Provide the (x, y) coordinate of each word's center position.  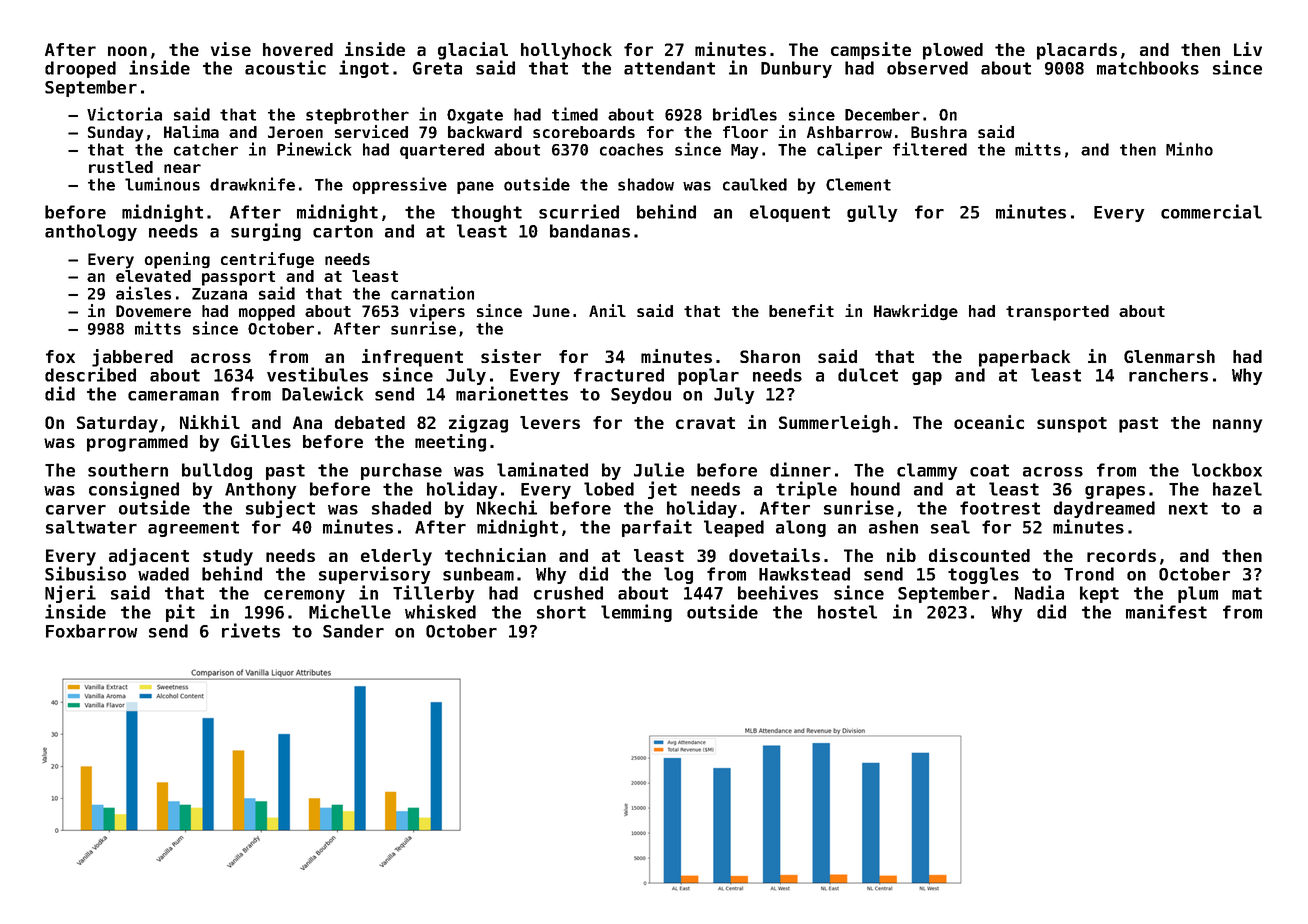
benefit (801, 310)
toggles (983, 575)
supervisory (375, 575)
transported (1057, 313)
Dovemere (153, 311)
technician (495, 555)
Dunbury (796, 69)
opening (177, 260)
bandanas (590, 231)
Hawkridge (916, 312)
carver (76, 510)
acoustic (285, 67)
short (561, 612)
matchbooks (1148, 68)
